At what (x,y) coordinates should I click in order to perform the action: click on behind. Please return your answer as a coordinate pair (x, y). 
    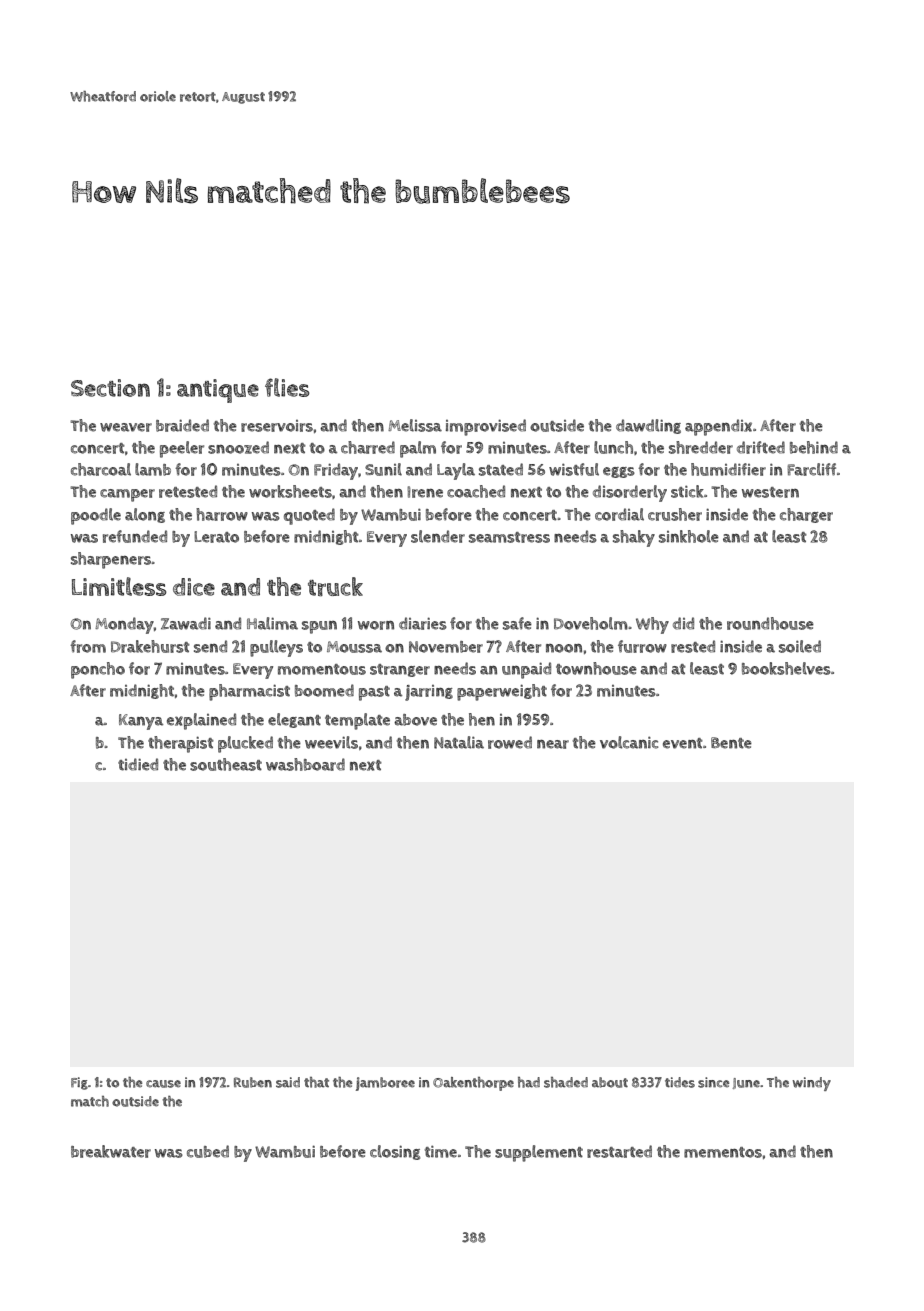
    Looking at the image, I should click on (814, 447).
